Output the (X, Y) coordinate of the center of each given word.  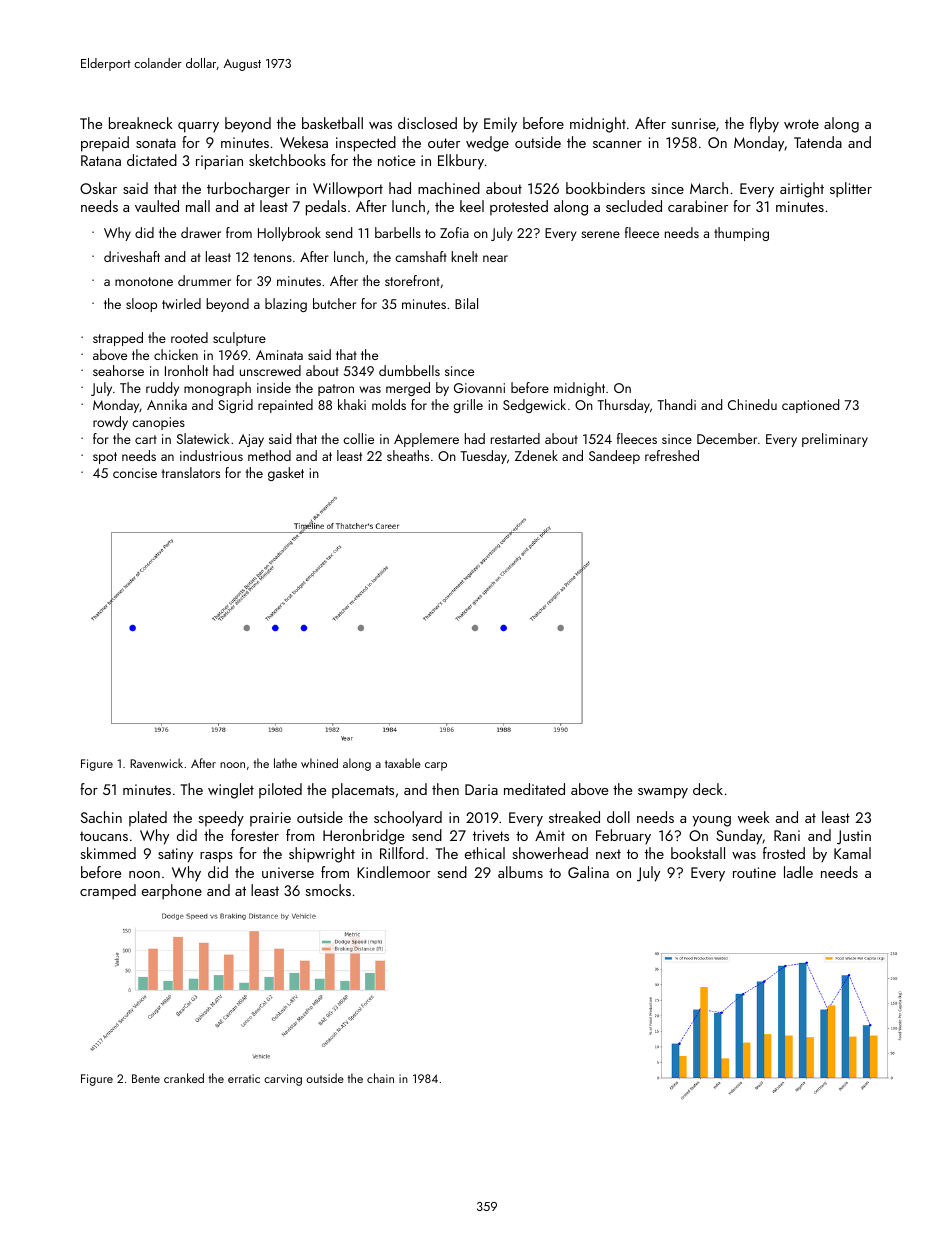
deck (708, 789)
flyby (764, 125)
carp (436, 766)
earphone (172, 892)
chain (380, 1078)
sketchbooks (287, 160)
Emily (500, 124)
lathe (285, 763)
